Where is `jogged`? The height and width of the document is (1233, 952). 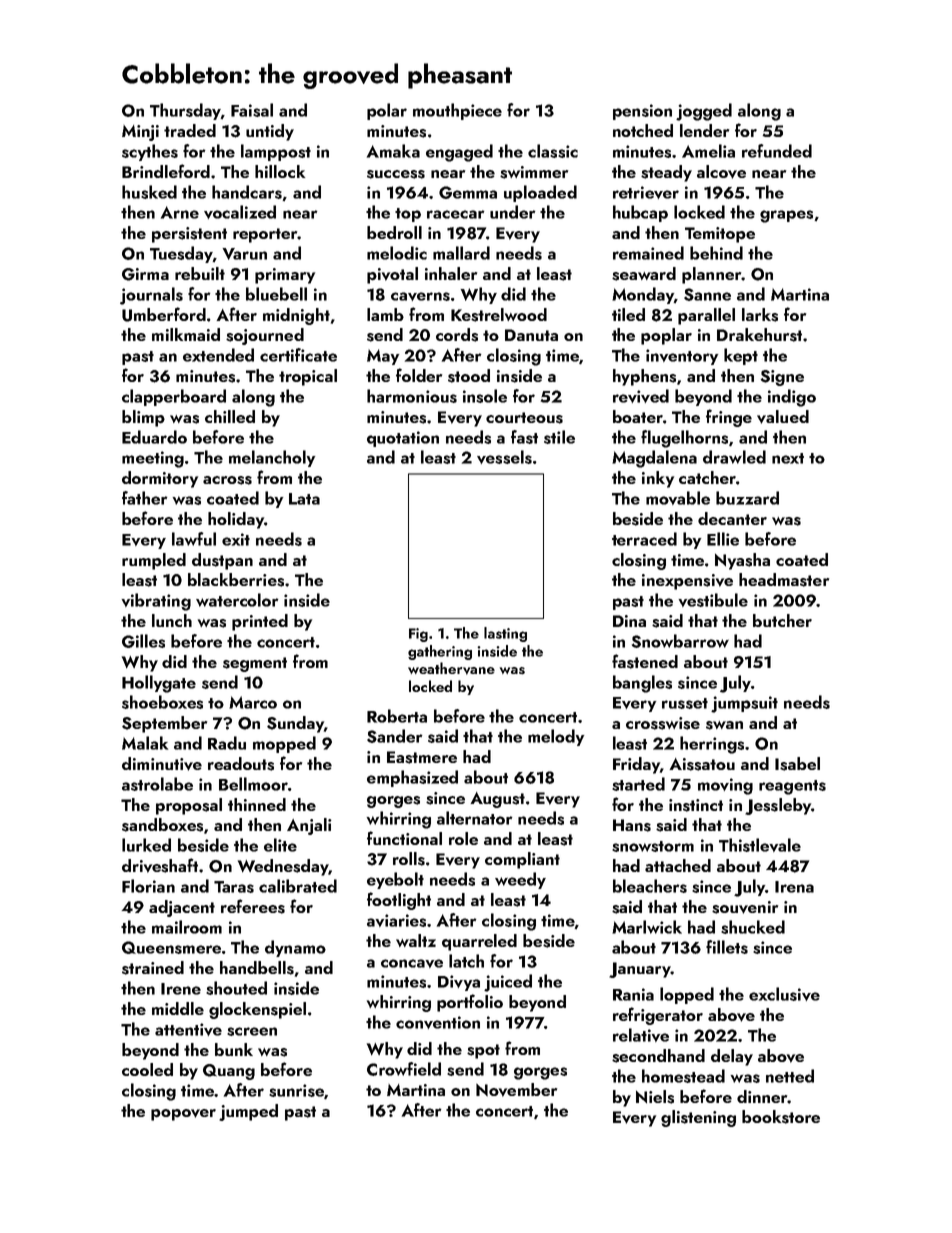 jogged is located at coordinates (704, 112).
